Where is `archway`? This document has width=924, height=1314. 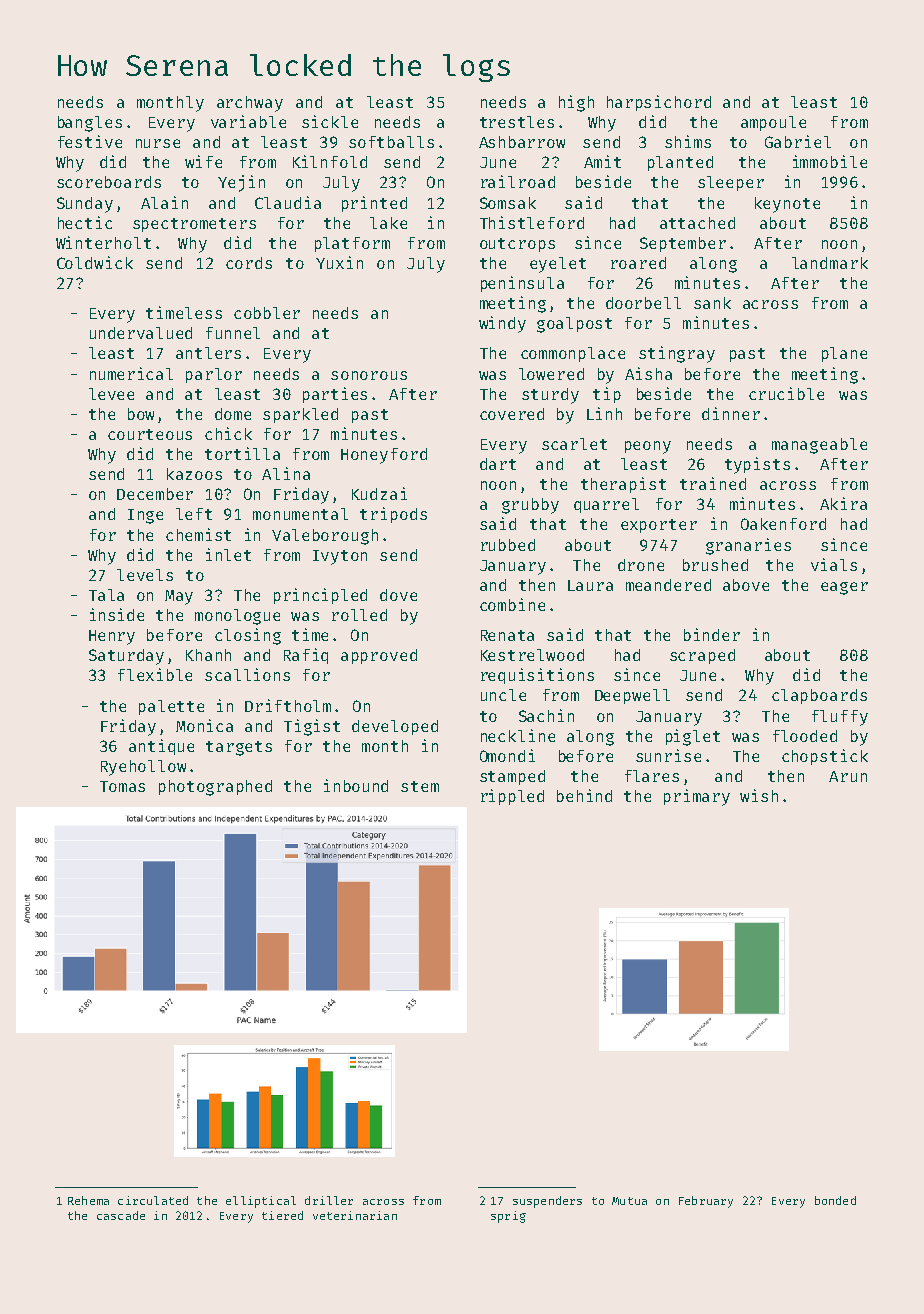
archway is located at coordinates (250, 104).
